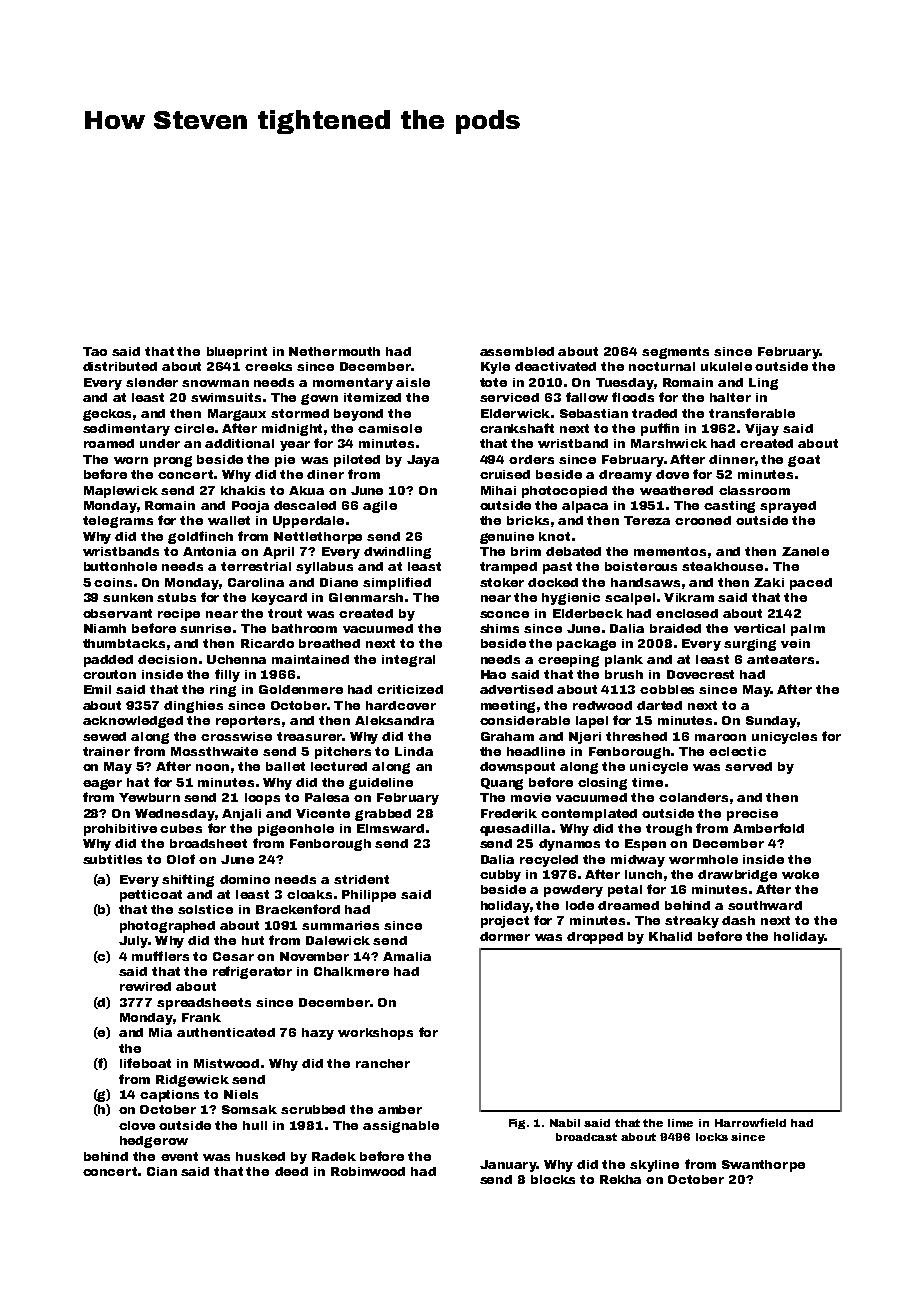 The image size is (924, 1308). Describe the element at coordinates (568, 661) in the document. I see `creeping` at that location.
